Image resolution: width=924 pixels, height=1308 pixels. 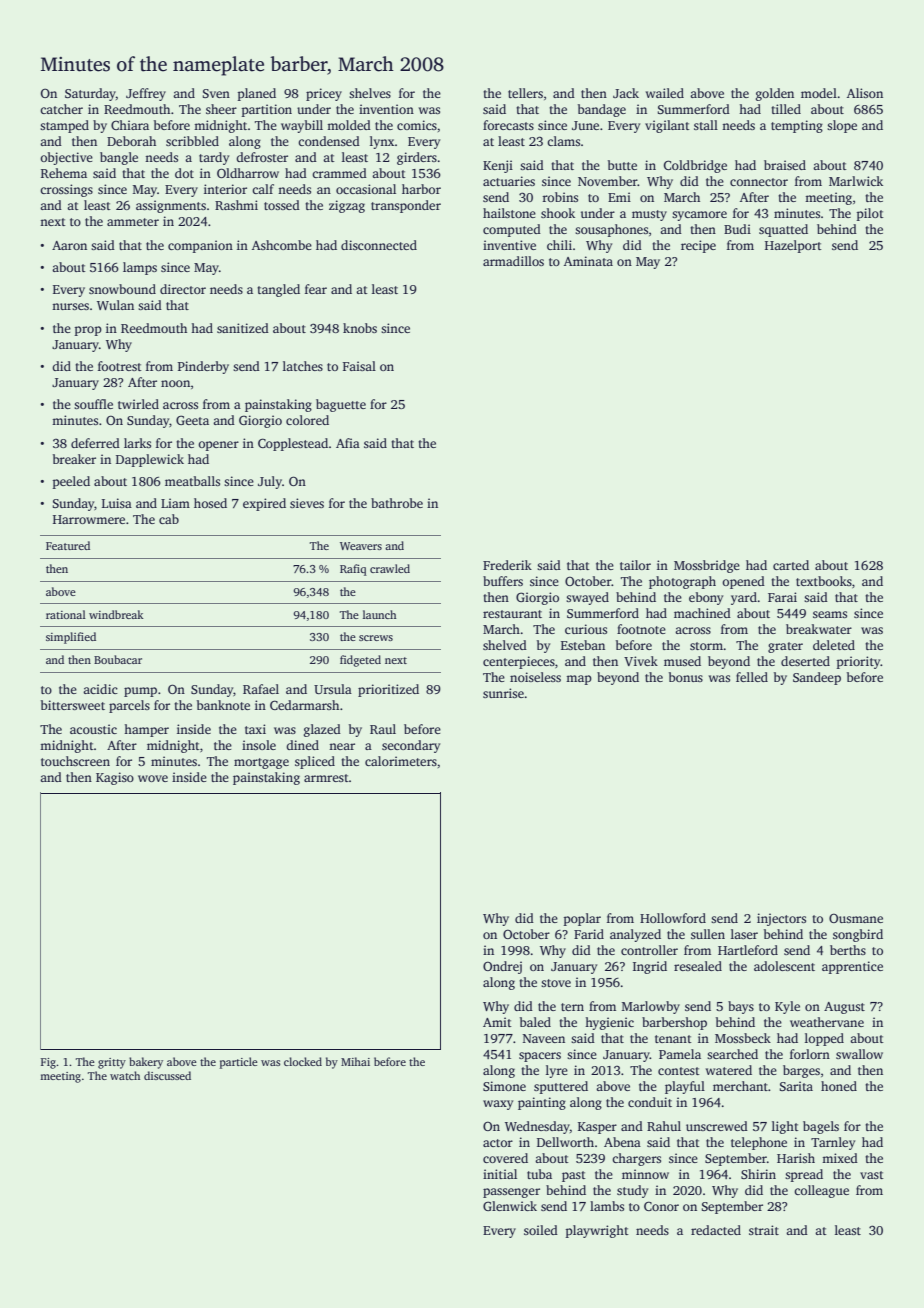 What do you see at coordinates (90, 94) in the page?
I see `Saturday` at bounding box center [90, 94].
